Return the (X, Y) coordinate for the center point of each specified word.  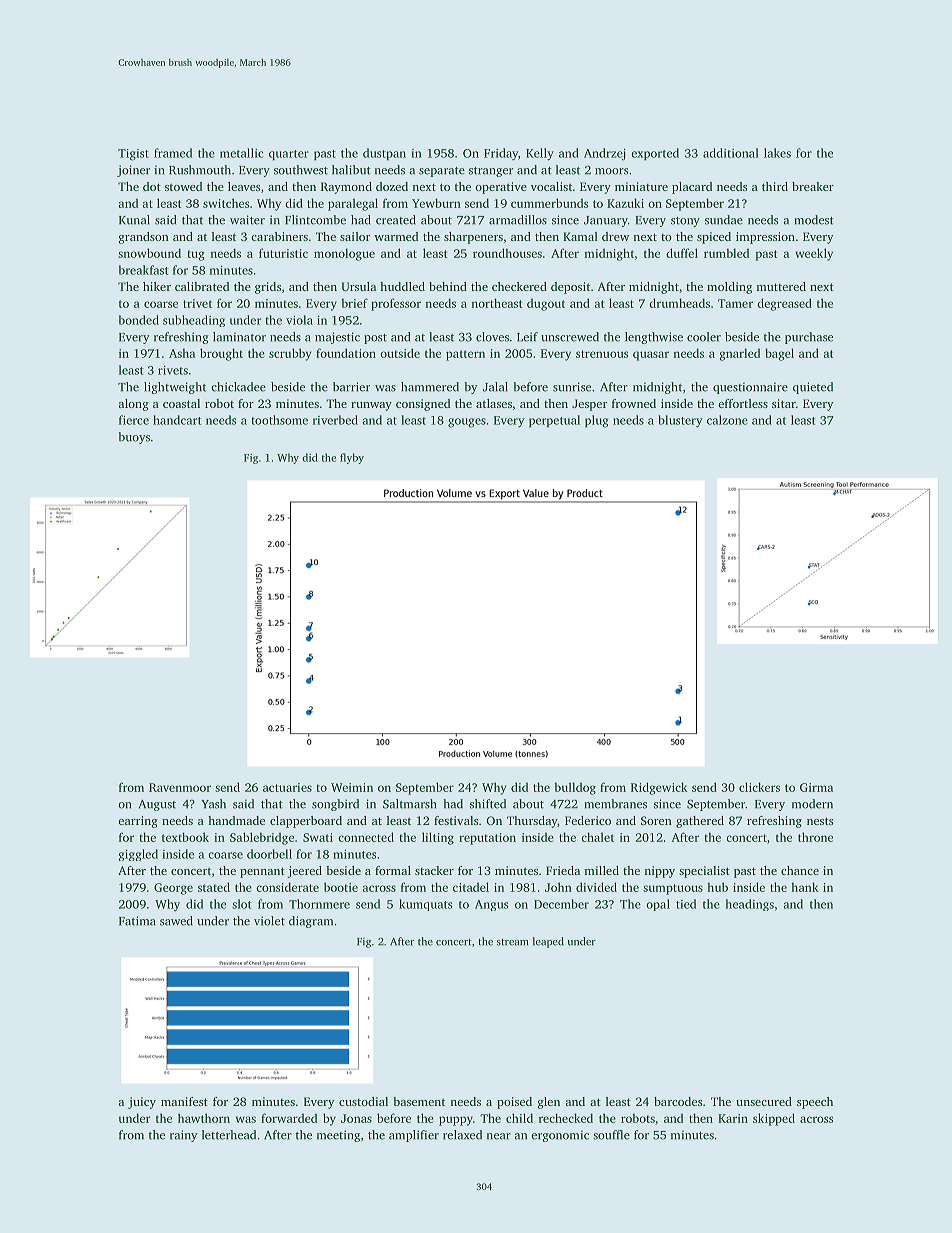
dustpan (384, 154)
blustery (680, 421)
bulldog (575, 788)
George (173, 889)
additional (731, 153)
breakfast (144, 270)
